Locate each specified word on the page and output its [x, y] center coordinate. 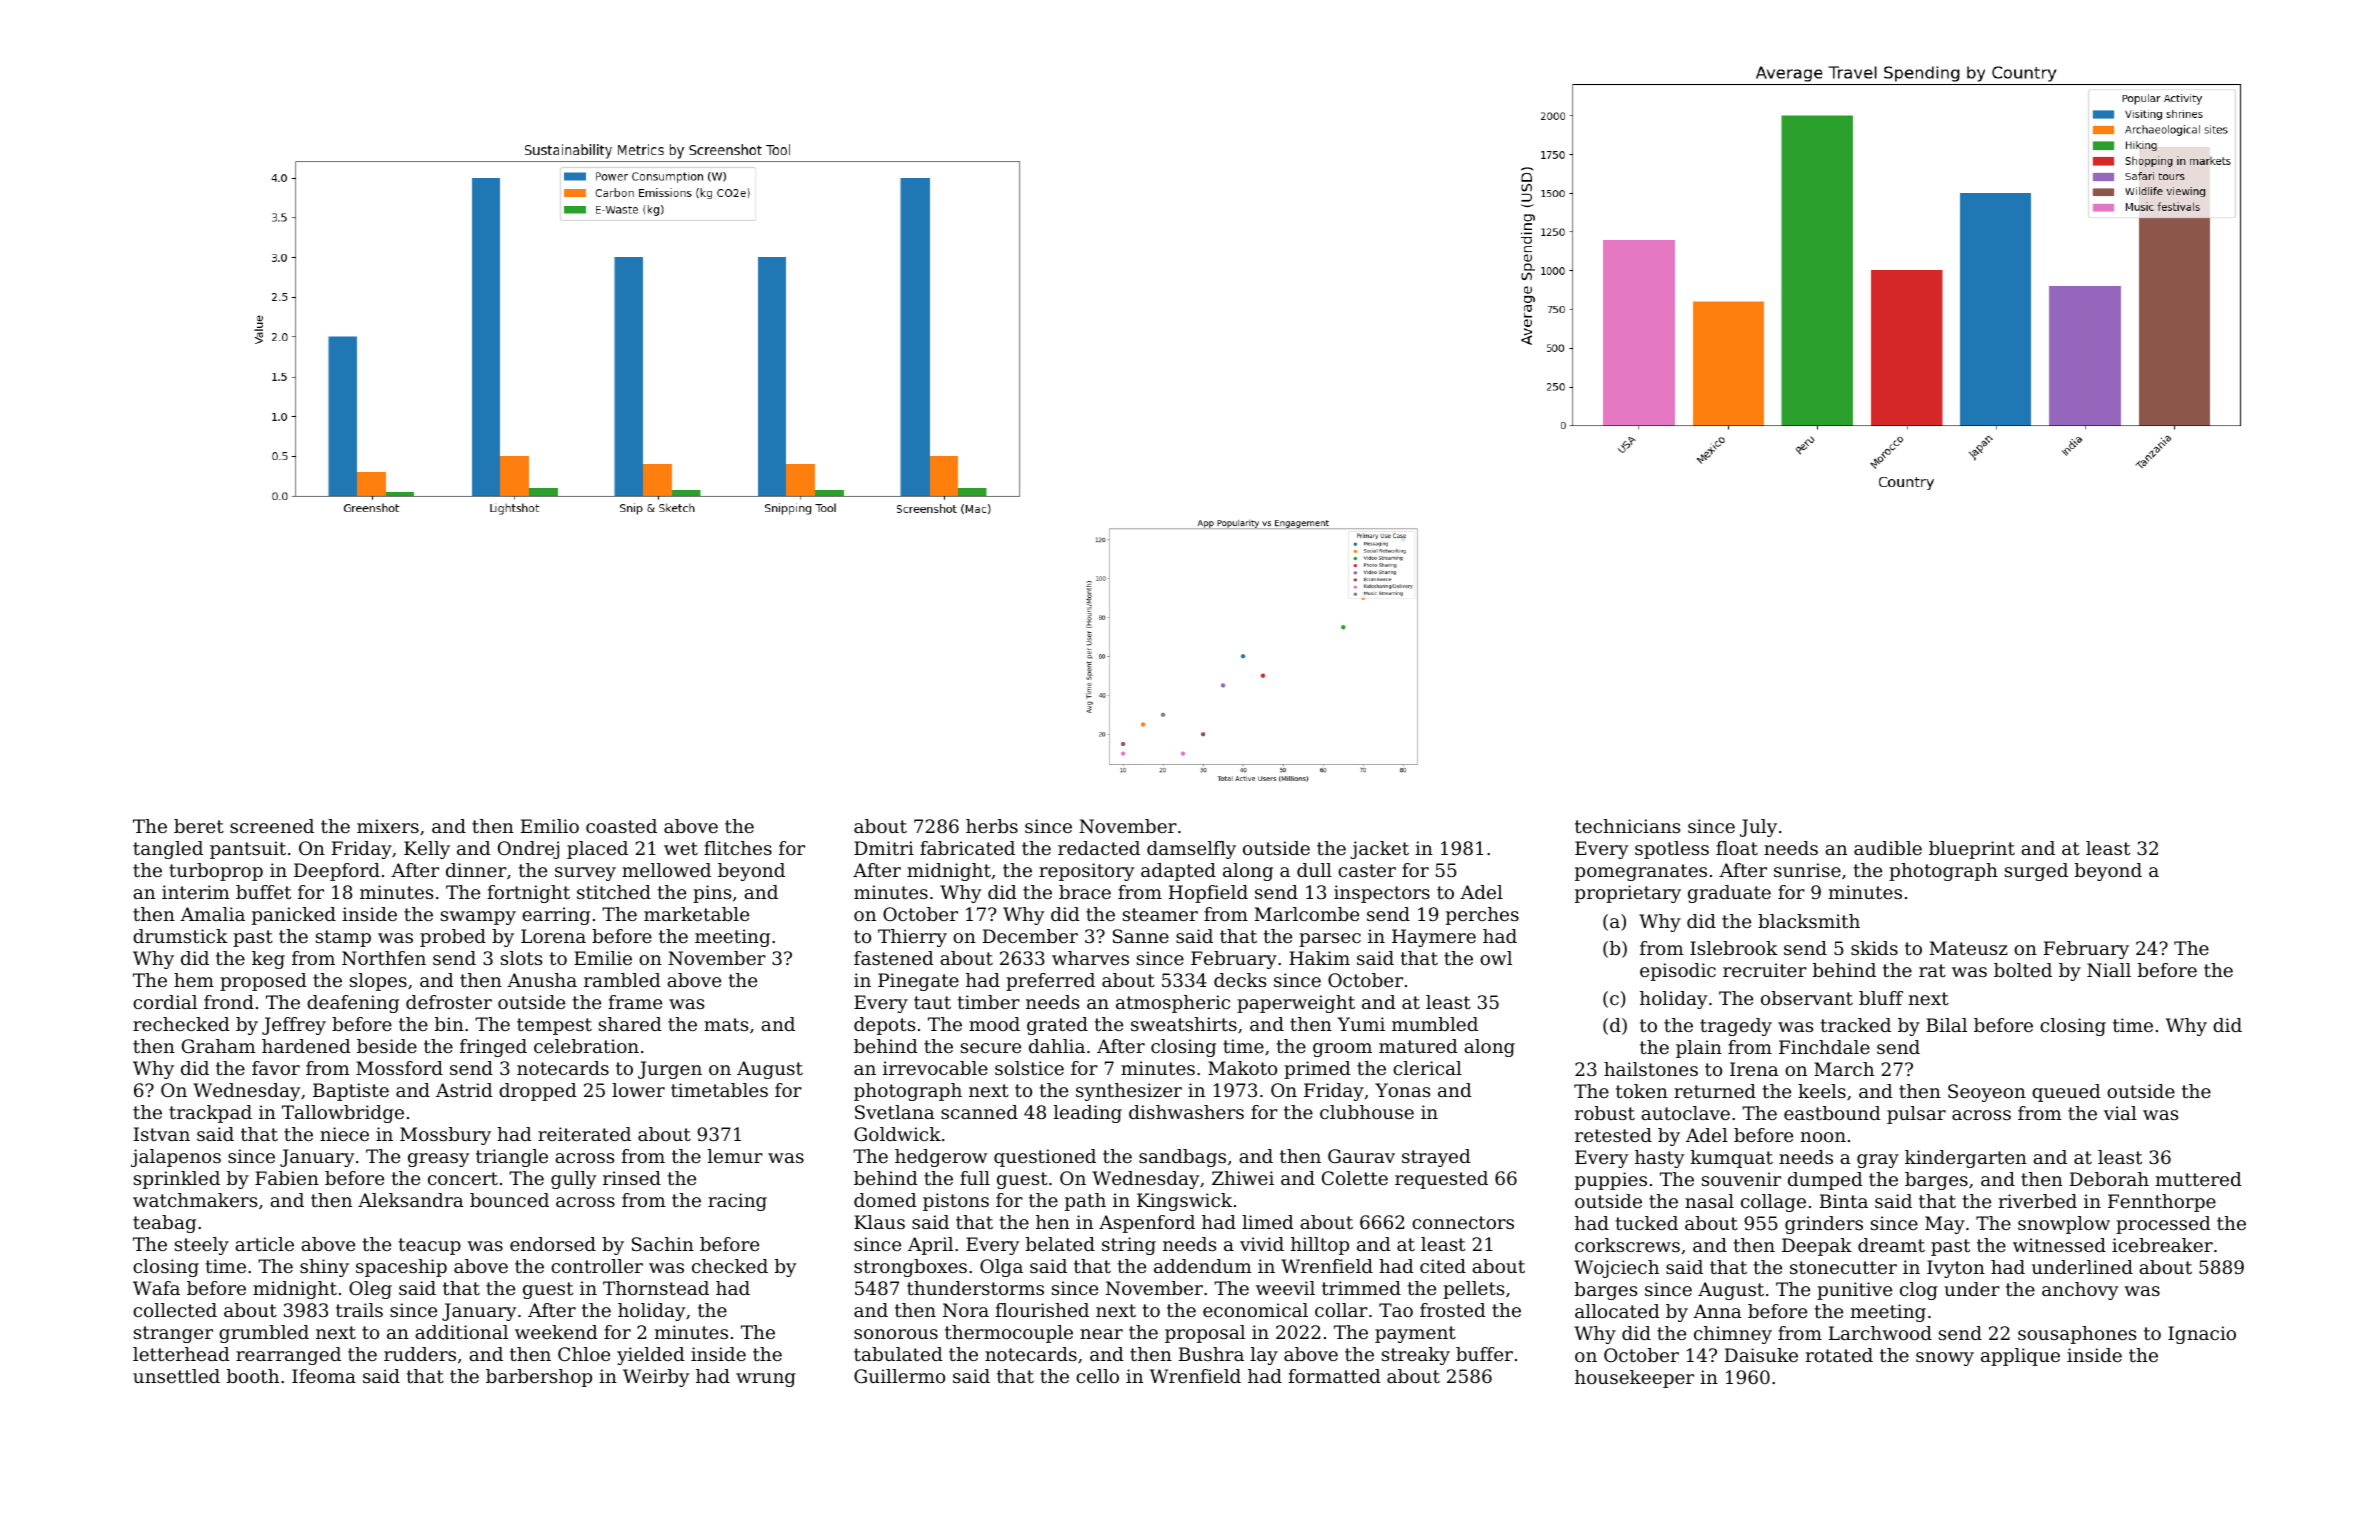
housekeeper [1634, 1379]
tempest [554, 1026]
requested [1441, 1180]
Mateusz [1969, 948]
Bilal [1946, 1025]
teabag [164, 1224]
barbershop [539, 1378]
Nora [966, 1310]
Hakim [1319, 958]
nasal [1709, 1201]
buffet [263, 892]
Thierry [912, 938]
